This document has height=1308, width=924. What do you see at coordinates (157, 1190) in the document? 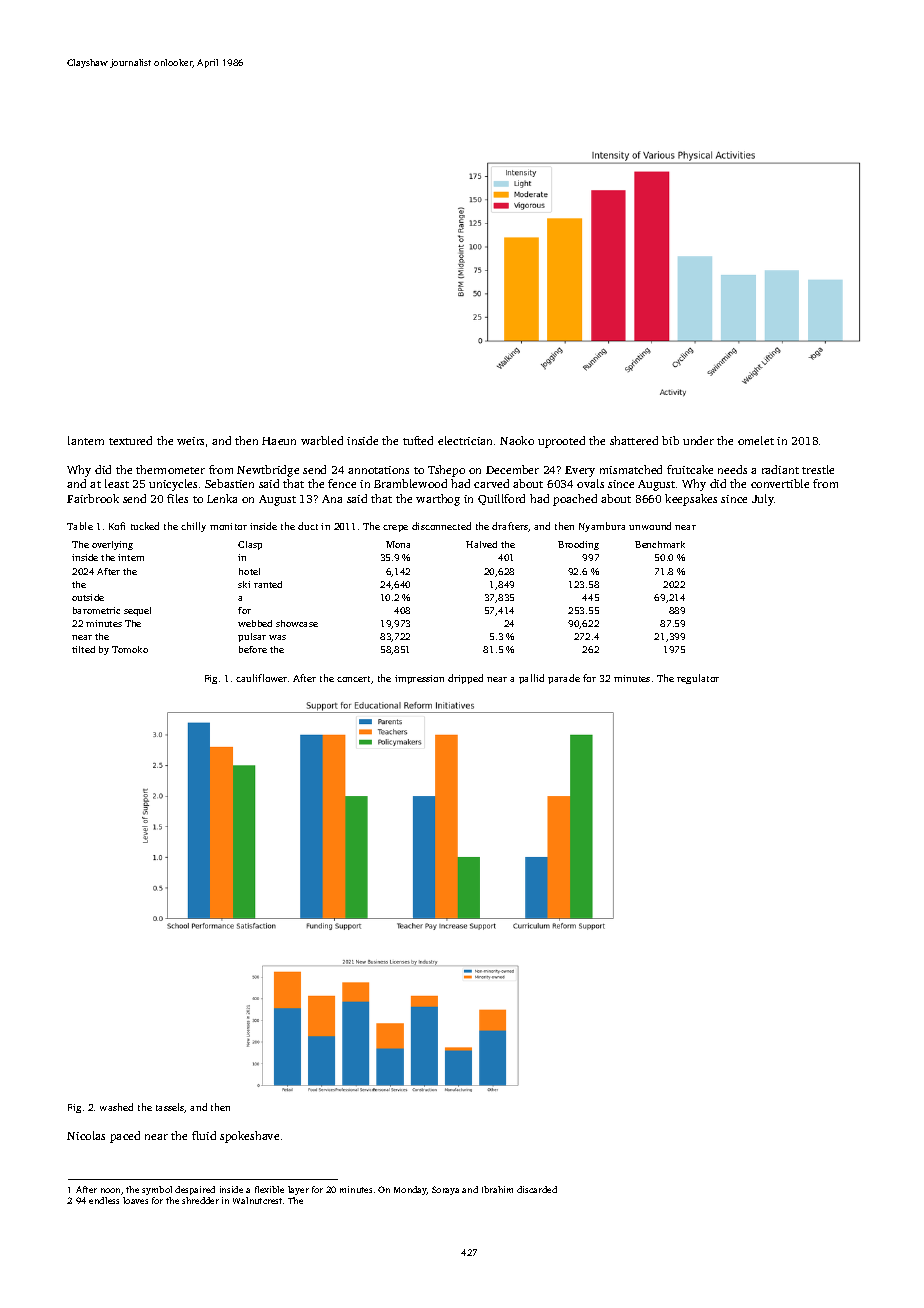
I see `symbol` at bounding box center [157, 1190].
